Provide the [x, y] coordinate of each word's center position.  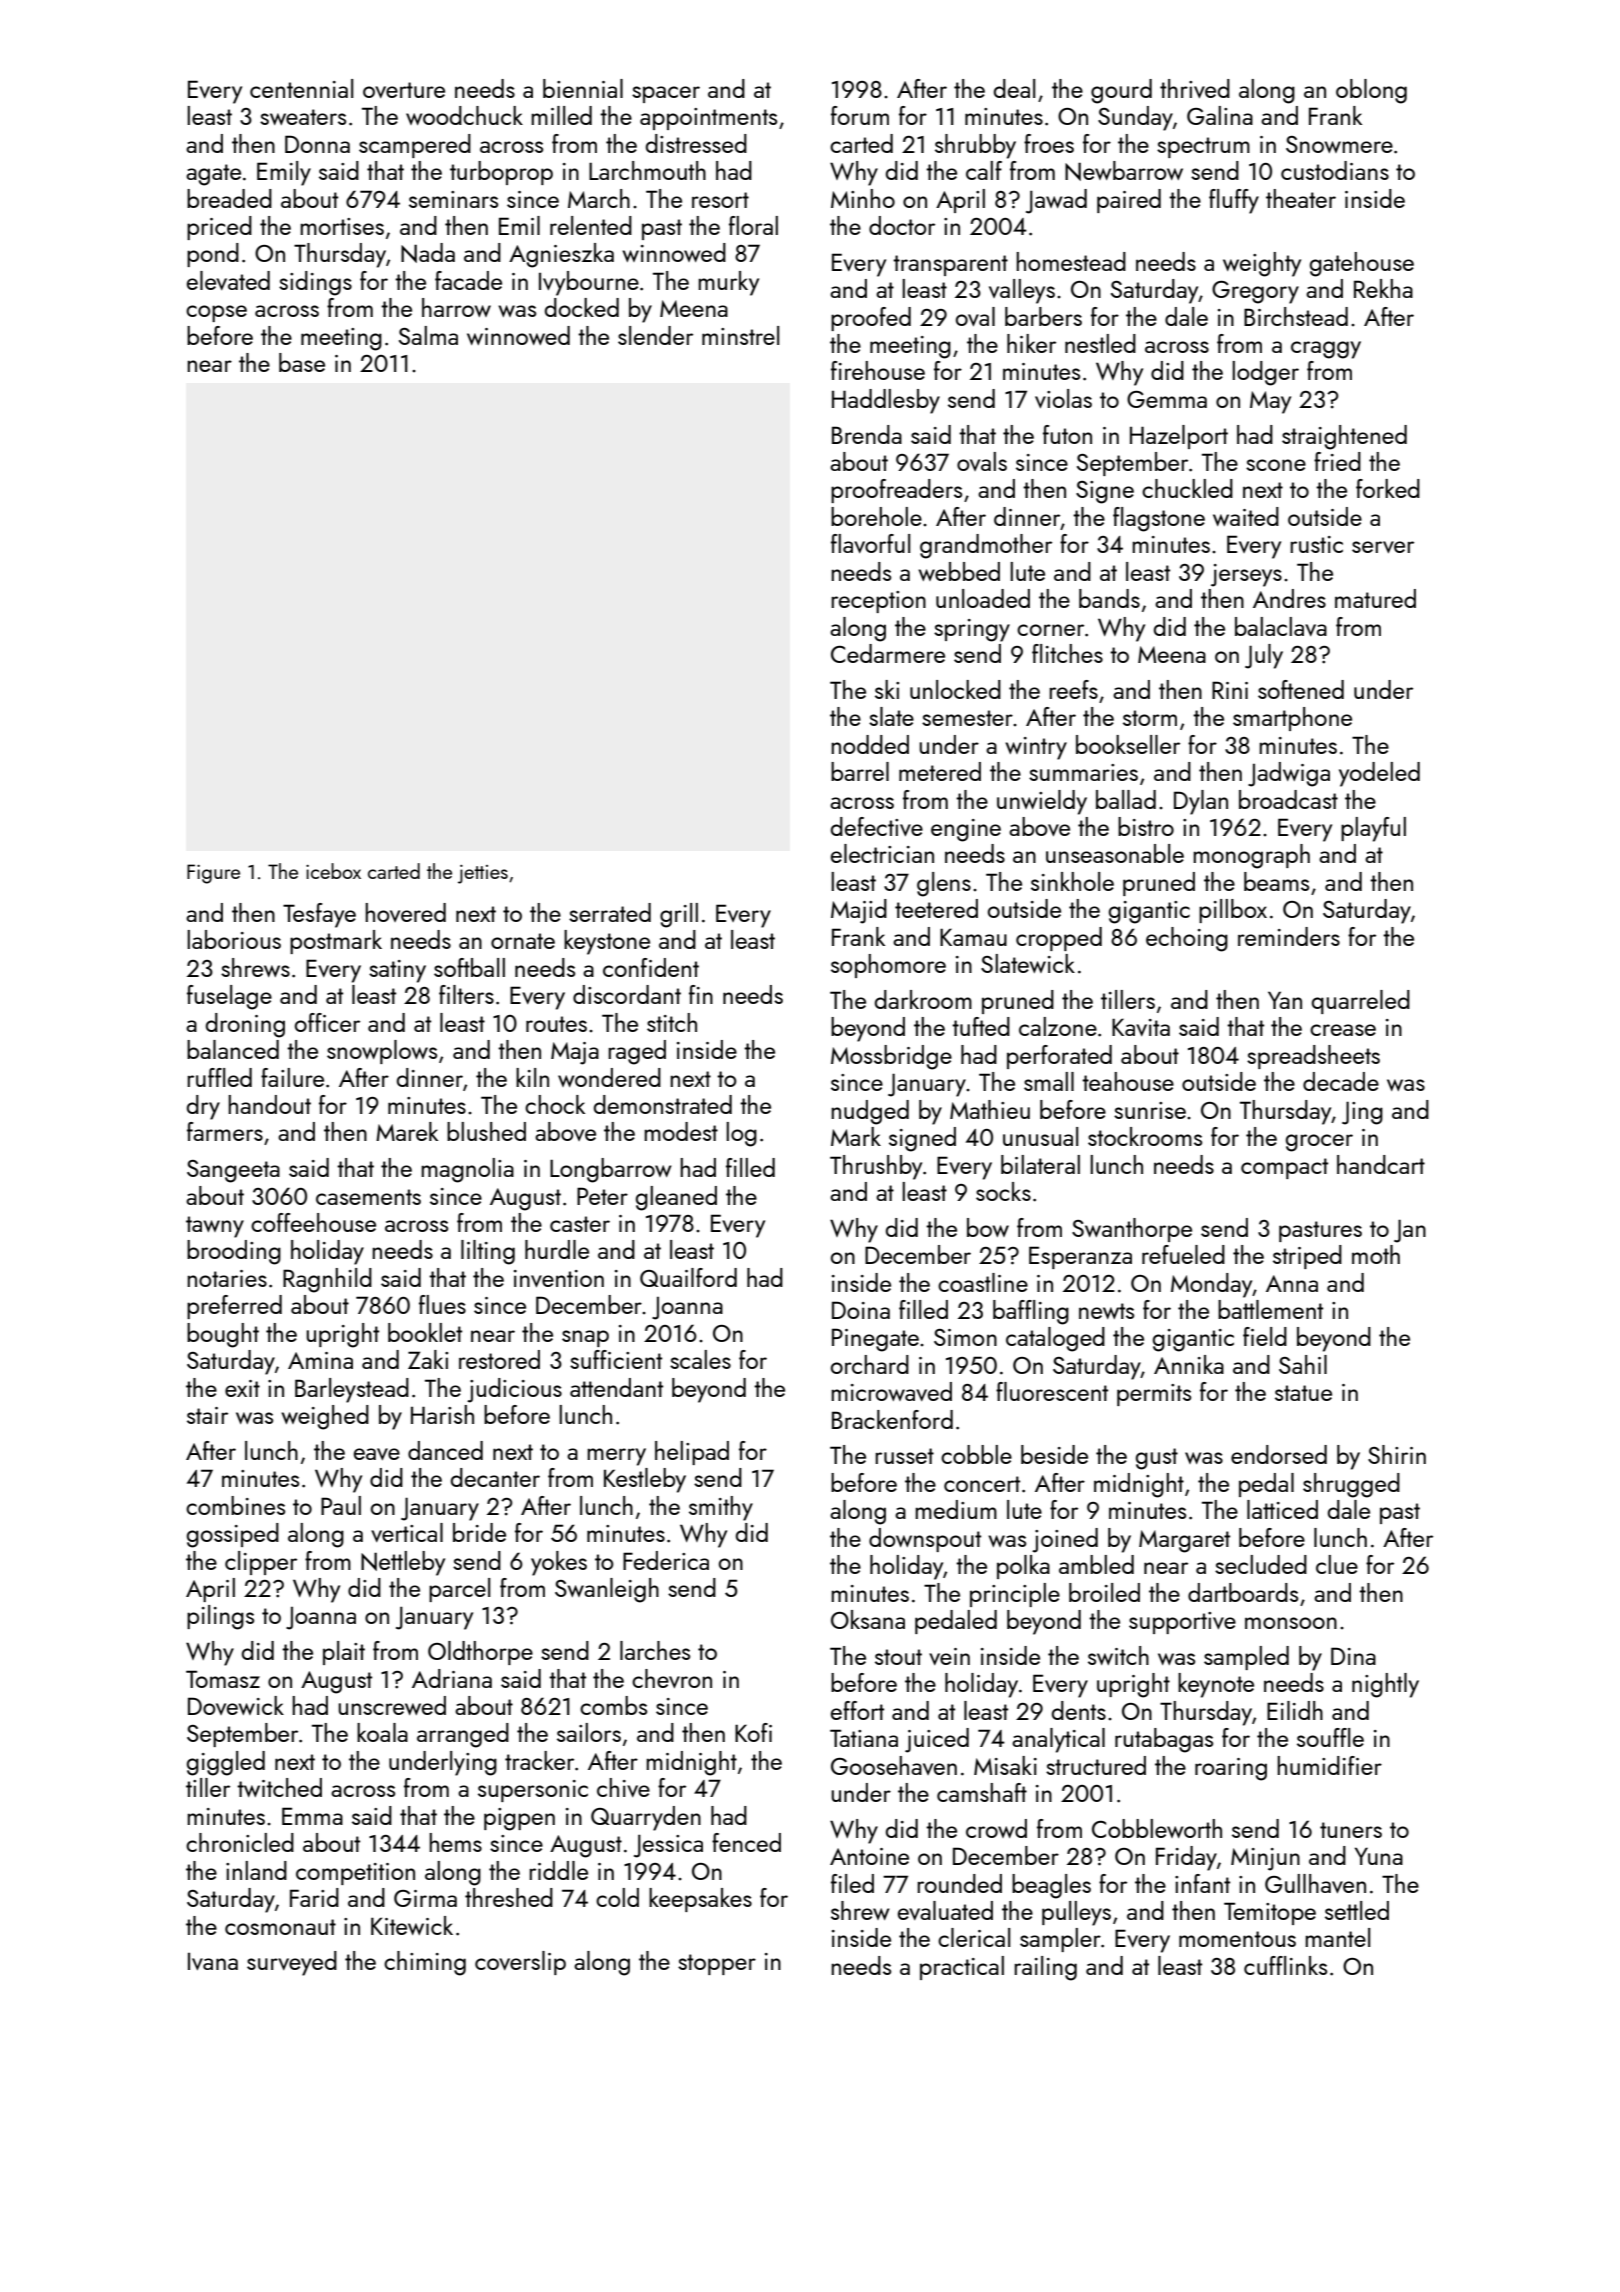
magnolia [467, 1170]
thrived [1195, 88]
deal [1014, 88]
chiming [425, 1963]
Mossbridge [891, 1057]
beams [1276, 881]
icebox [333, 871]
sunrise [1150, 1110]
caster [580, 1224]
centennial [301, 88]
